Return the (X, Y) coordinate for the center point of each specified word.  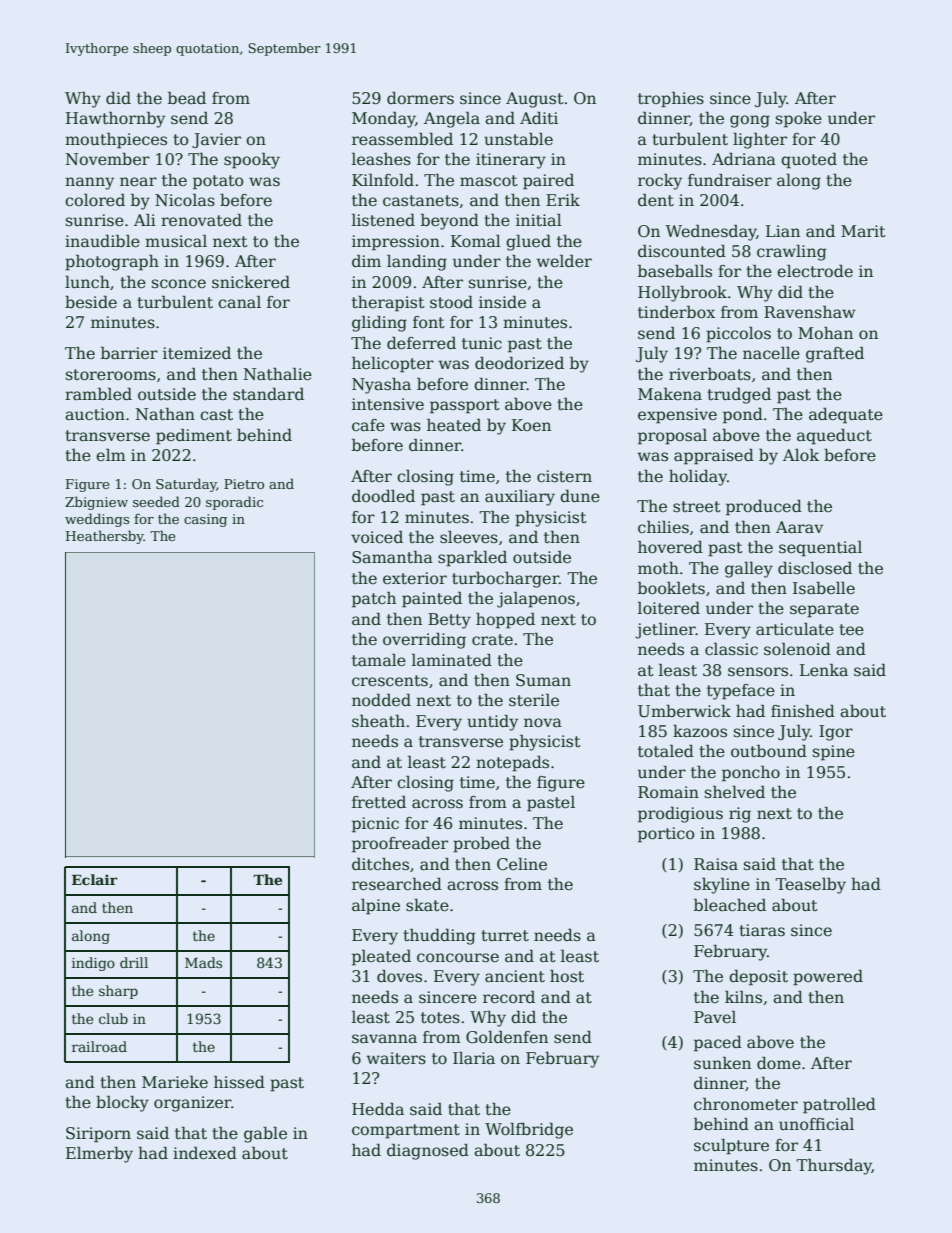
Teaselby (810, 885)
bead (187, 98)
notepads (512, 763)
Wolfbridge (529, 1130)
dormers (420, 98)
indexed (205, 1153)
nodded (381, 699)
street (697, 506)
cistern (564, 476)
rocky (660, 181)
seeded (156, 501)
